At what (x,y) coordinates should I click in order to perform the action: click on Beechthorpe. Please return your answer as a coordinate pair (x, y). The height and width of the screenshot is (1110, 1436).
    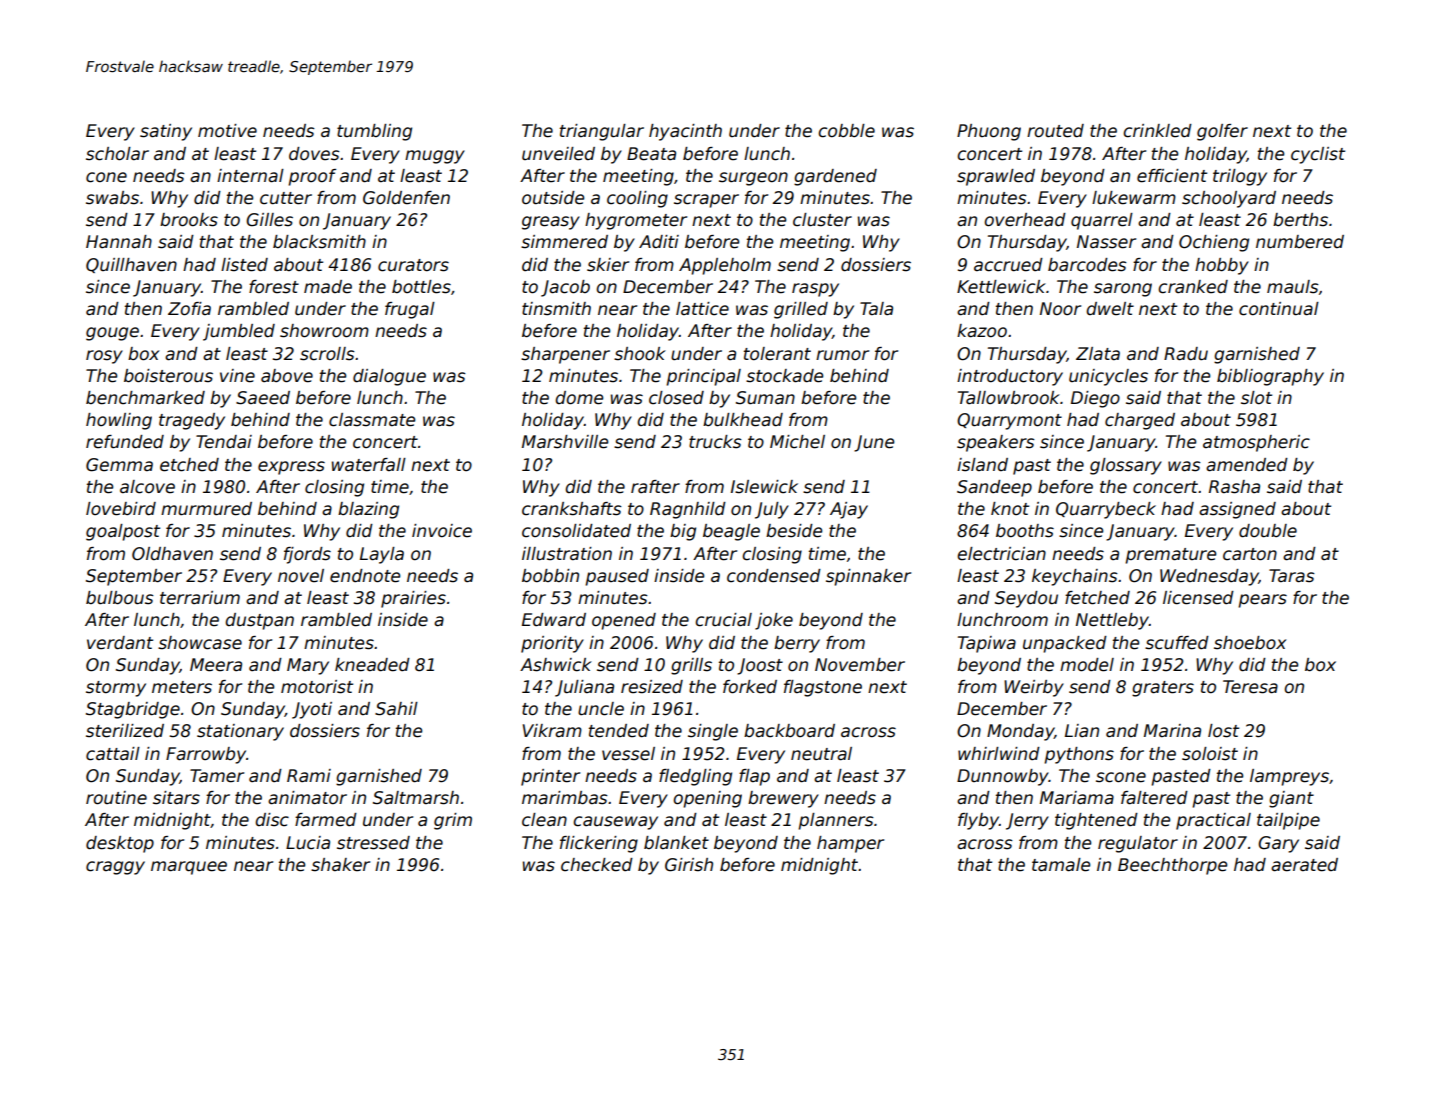
    Looking at the image, I should click on (1172, 866).
